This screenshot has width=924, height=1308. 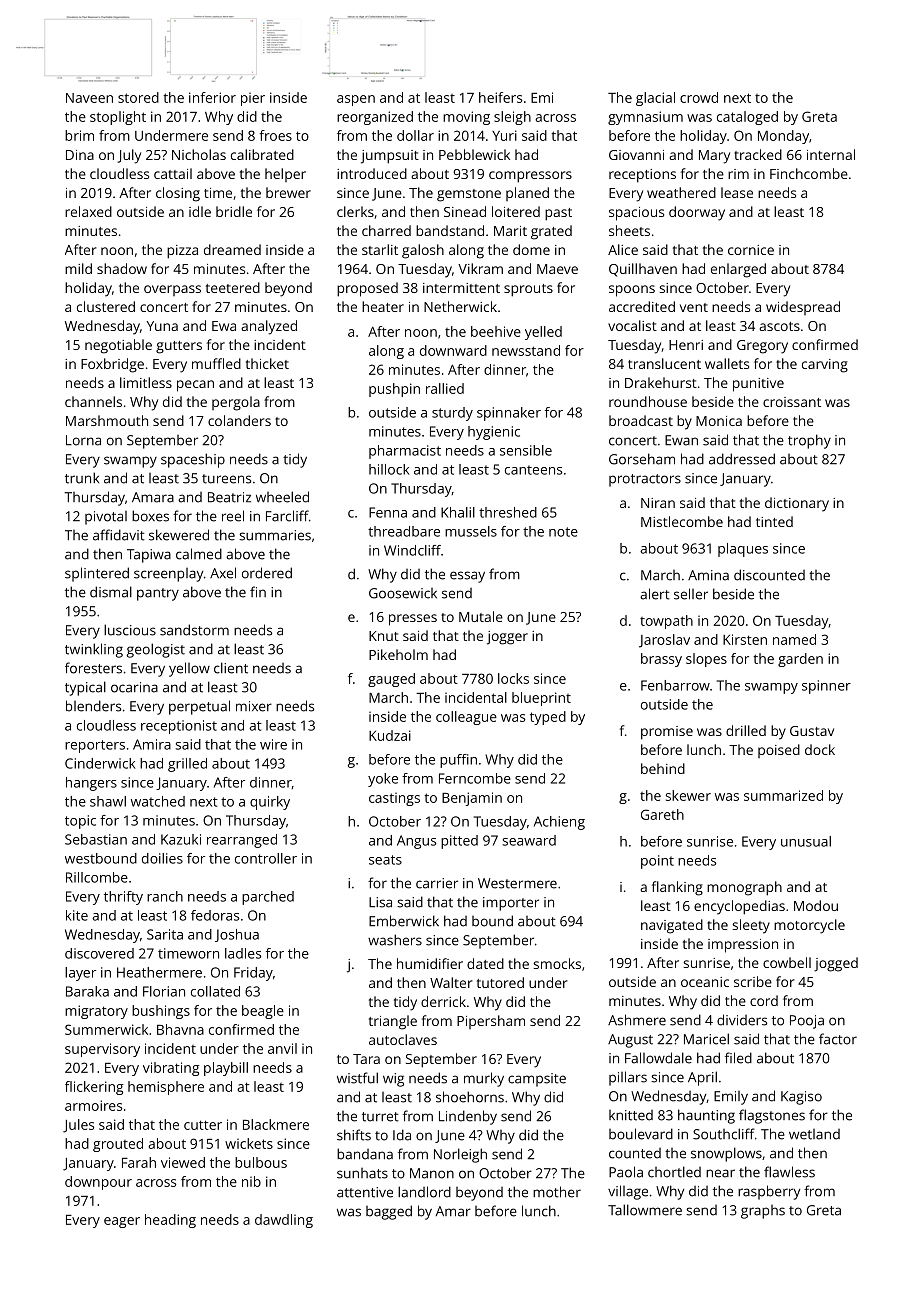 What do you see at coordinates (94, 1088) in the screenshot?
I see `flickering` at bounding box center [94, 1088].
